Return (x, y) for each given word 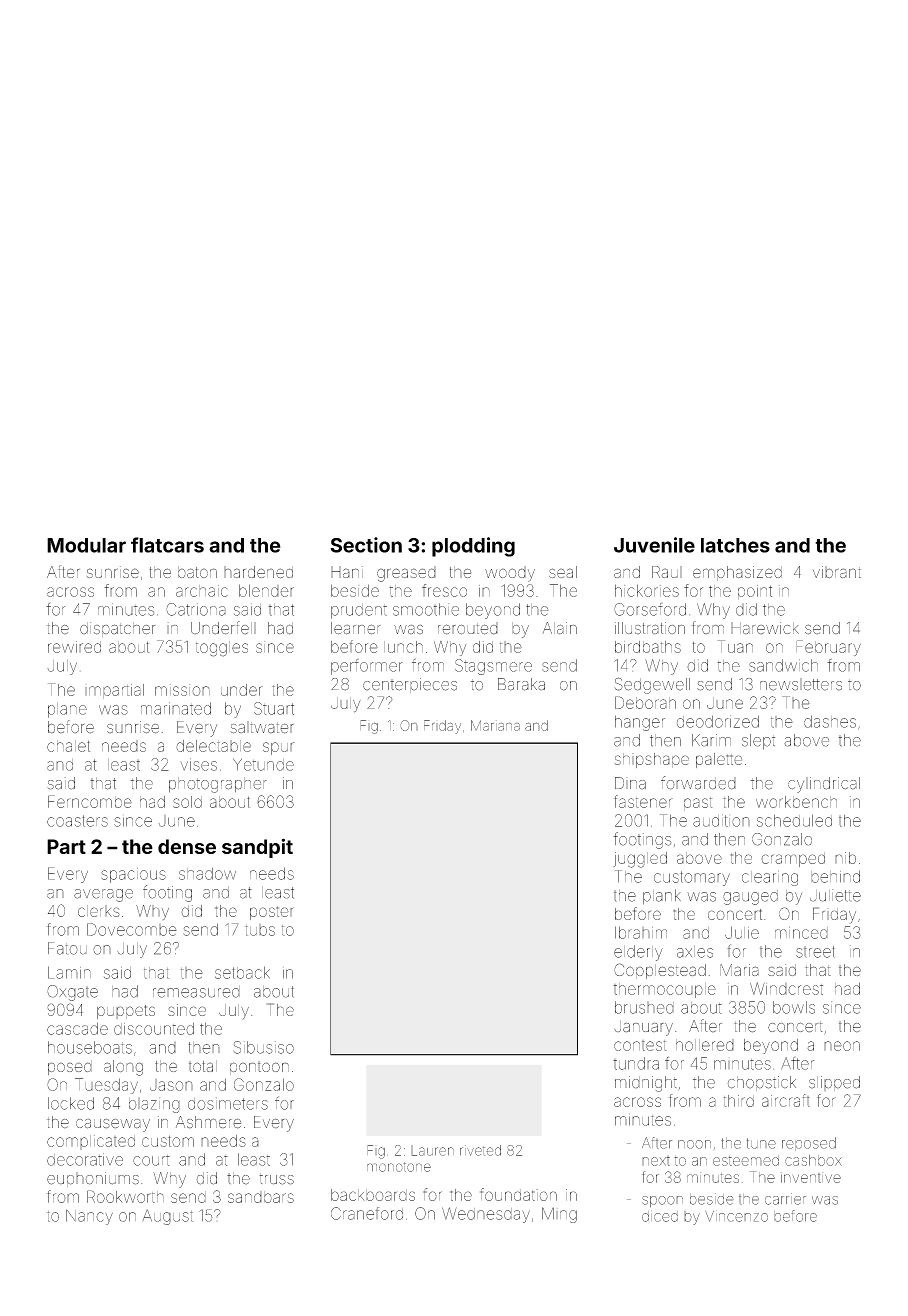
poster (272, 913)
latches (735, 545)
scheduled (794, 820)
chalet (68, 746)
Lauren (432, 1150)
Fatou (67, 948)
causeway (113, 1125)
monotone (399, 1167)
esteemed (746, 1160)
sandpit (257, 848)
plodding (473, 547)
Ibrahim (641, 932)
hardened (258, 572)
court (151, 1160)
